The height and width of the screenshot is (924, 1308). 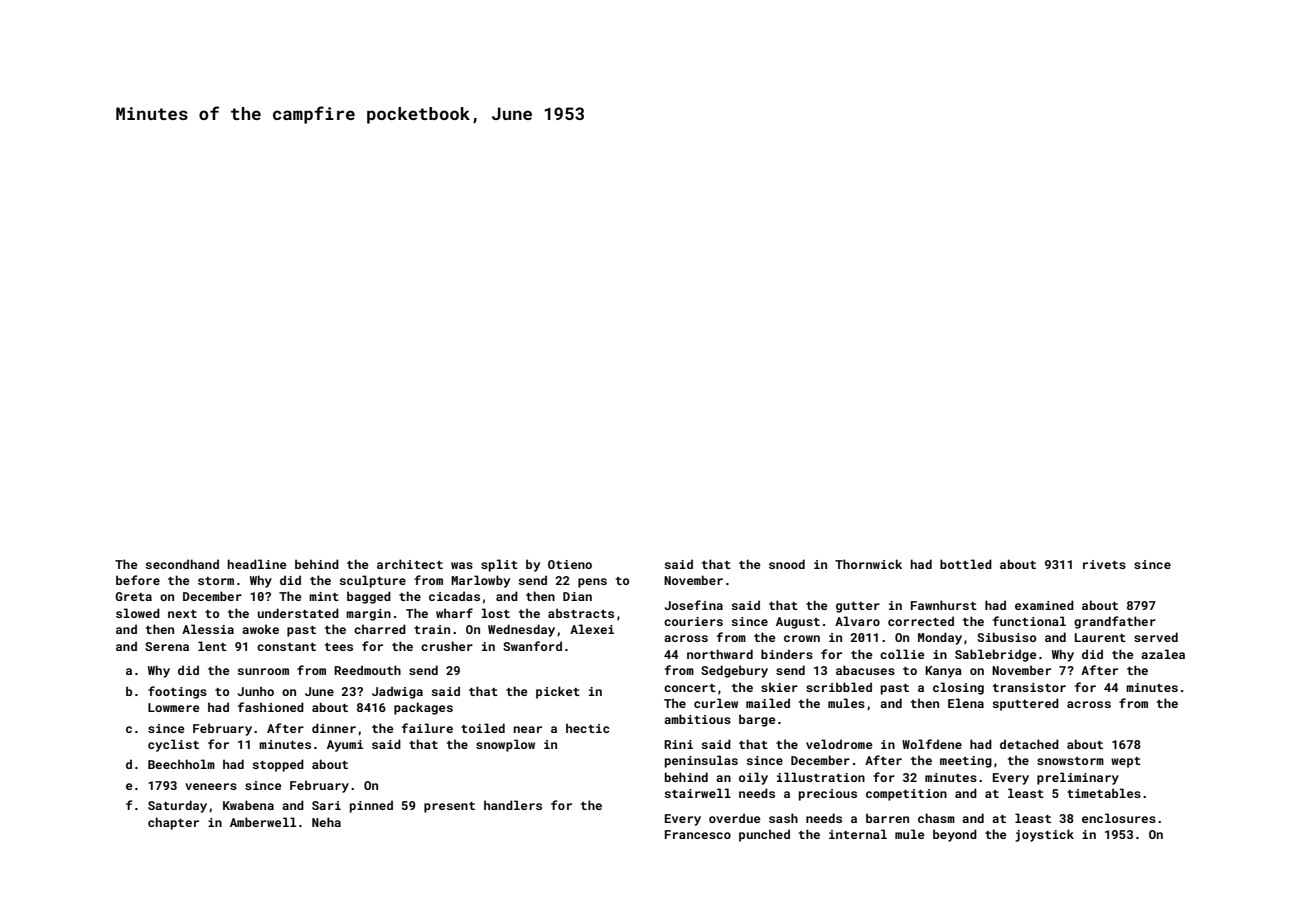 What do you see at coordinates (958, 688) in the screenshot?
I see `closing` at bounding box center [958, 688].
